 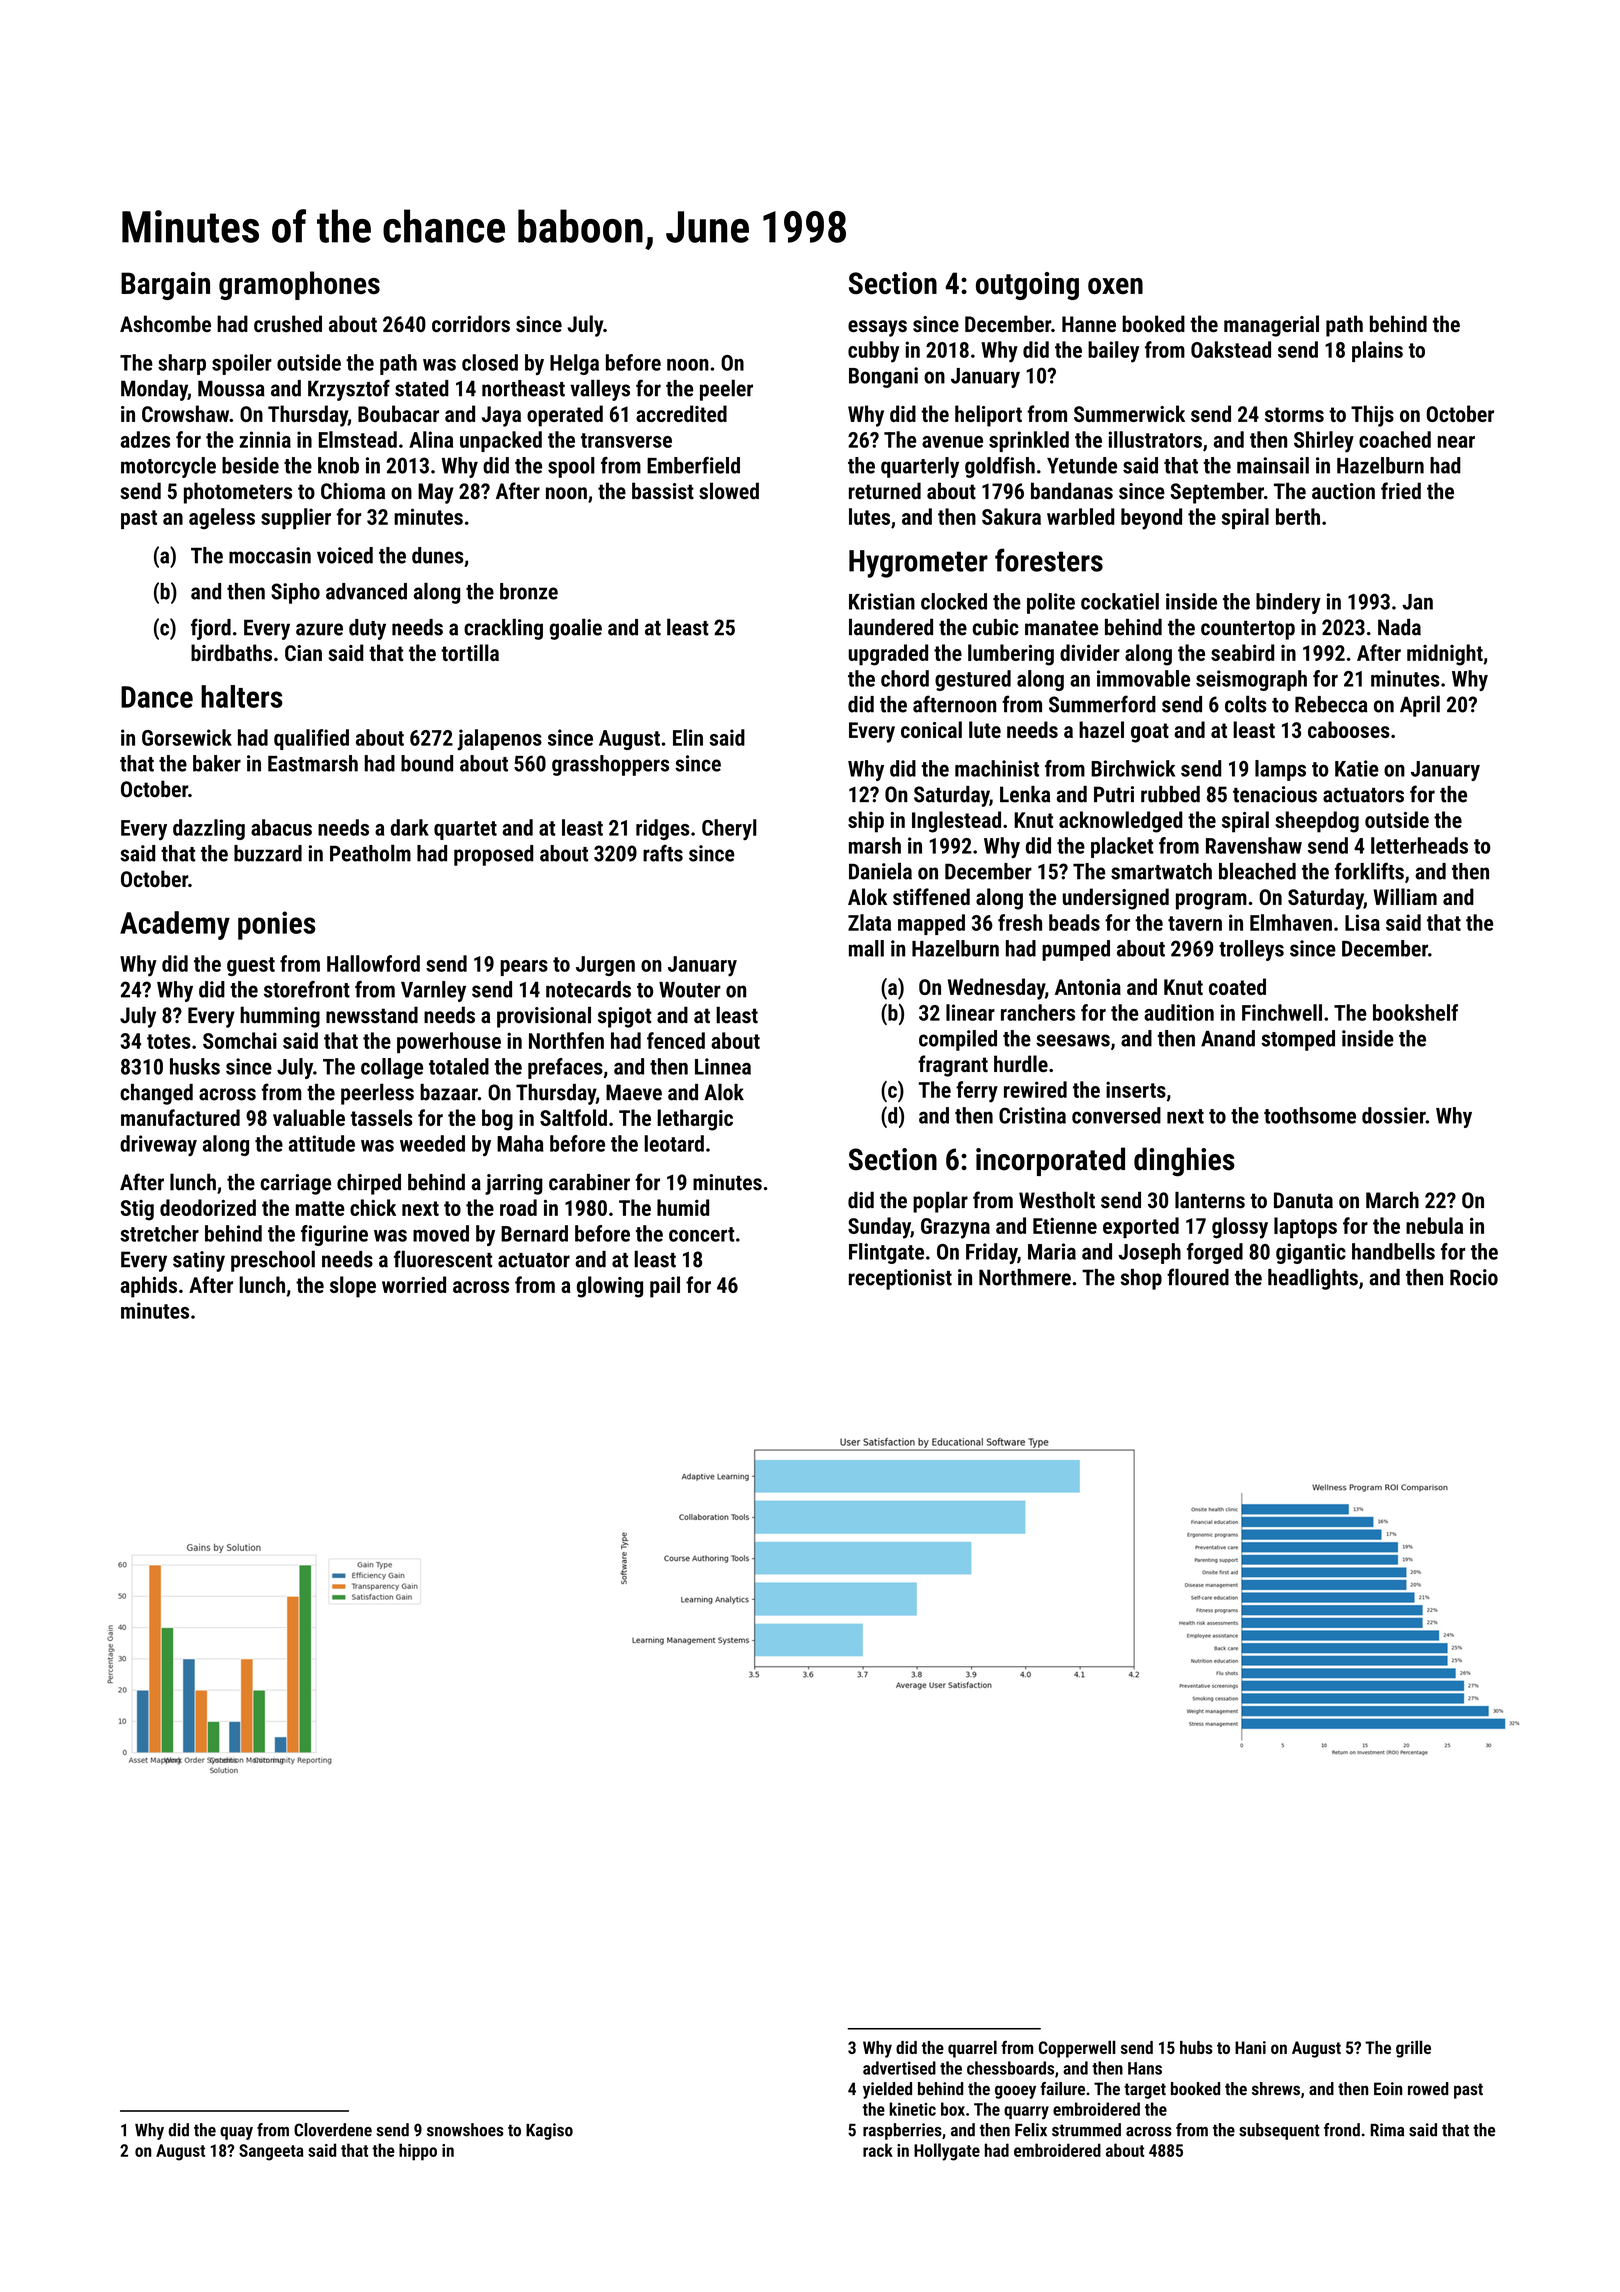 What do you see at coordinates (311, 739) in the screenshot?
I see `qualified` at bounding box center [311, 739].
